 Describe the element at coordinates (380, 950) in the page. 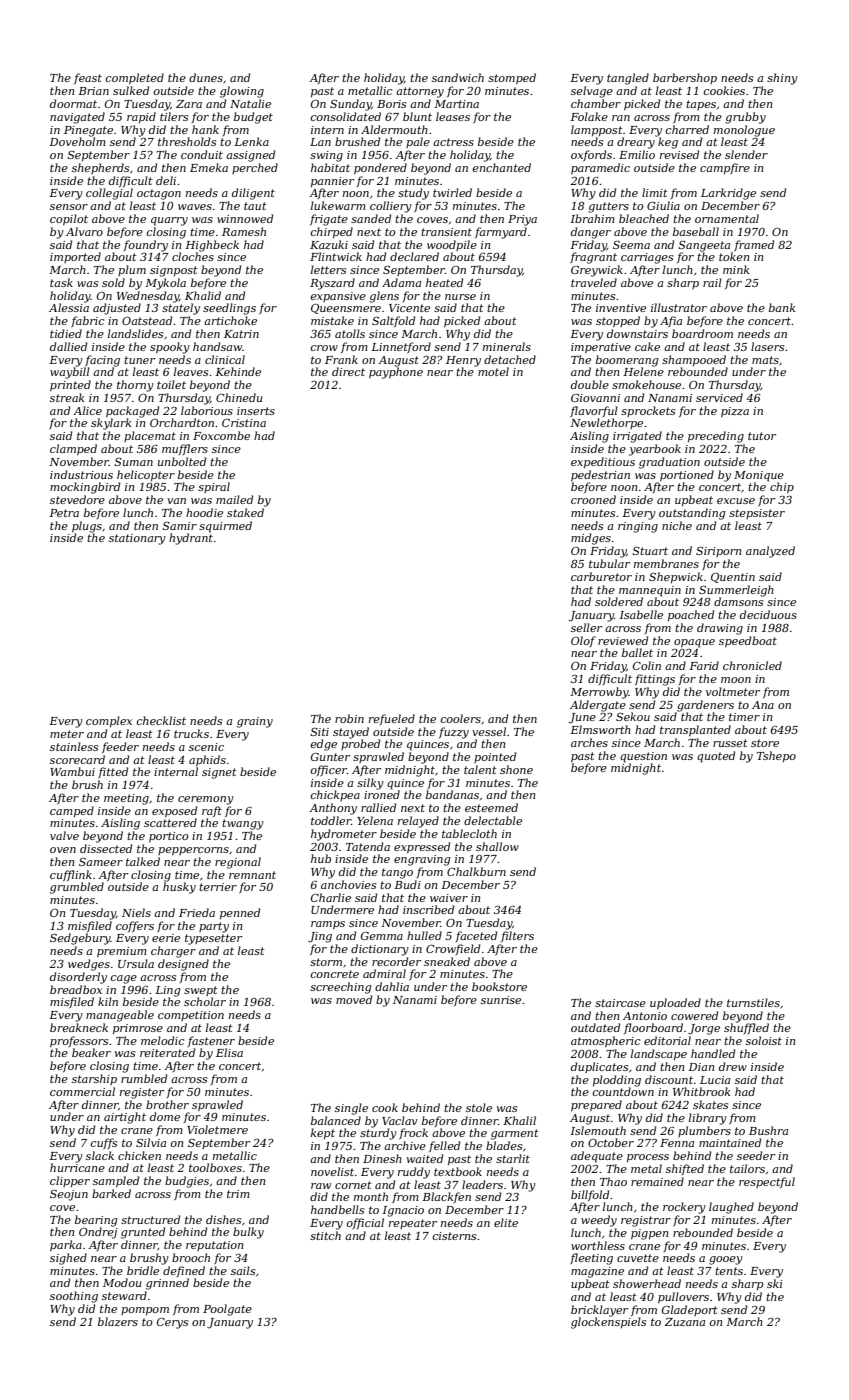

I see `dictionary` at that location.
